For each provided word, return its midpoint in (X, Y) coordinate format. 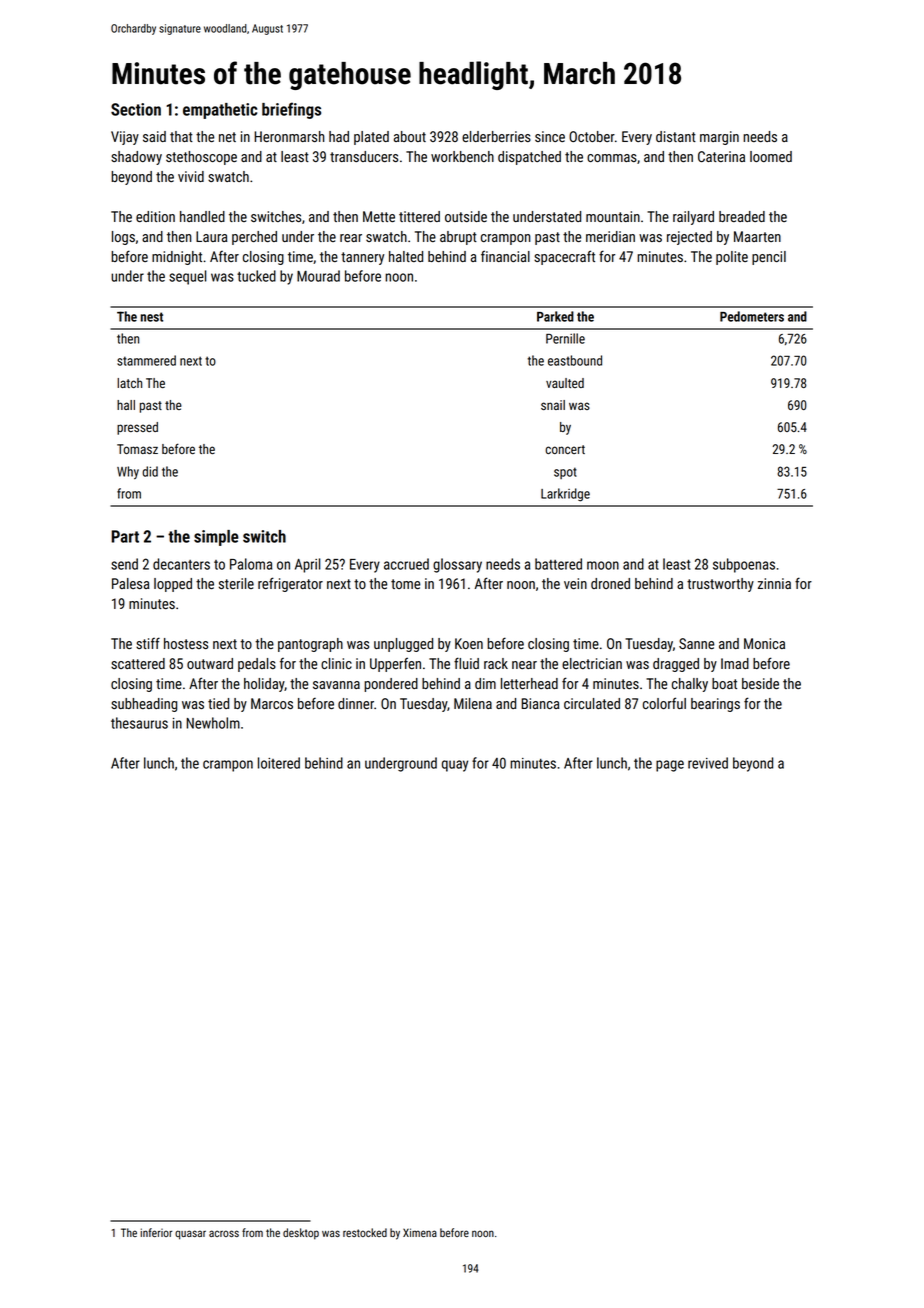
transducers (364, 156)
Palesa (130, 583)
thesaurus (139, 723)
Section (136, 109)
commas (612, 158)
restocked (365, 1232)
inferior (156, 1232)
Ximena (420, 1232)
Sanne (696, 643)
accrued (406, 564)
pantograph (310, 645)
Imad (735, 663)
